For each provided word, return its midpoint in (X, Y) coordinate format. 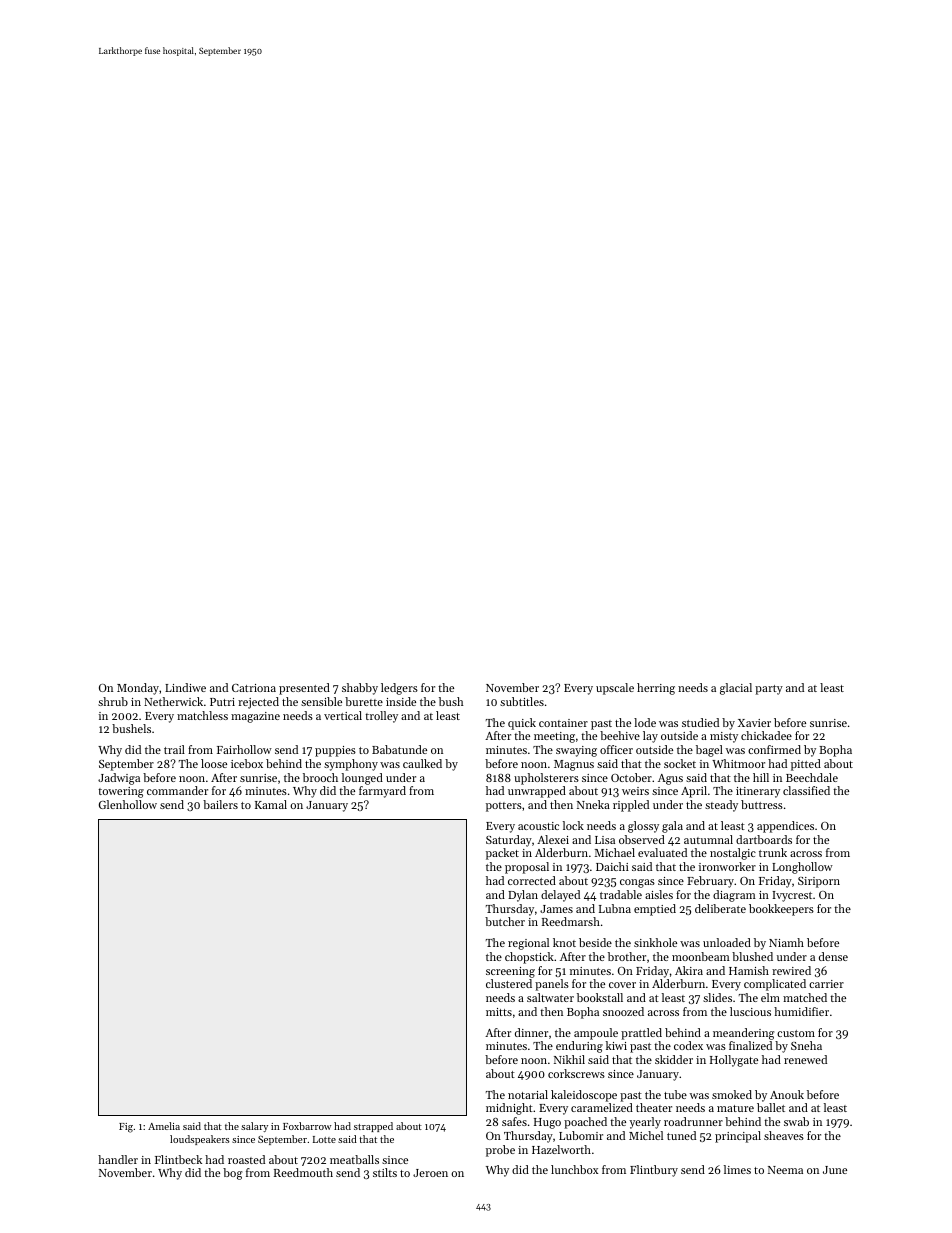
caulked (422, 763)
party (769, 690)
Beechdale (812, 777)
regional (528, 944)
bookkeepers (781, 910)
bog (232, 1174)
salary (254, 1127)
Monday (138, 689)
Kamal (271, 804)
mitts (499, 1012)
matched (805, 997)
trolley (381, 717)
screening (510, 972)
